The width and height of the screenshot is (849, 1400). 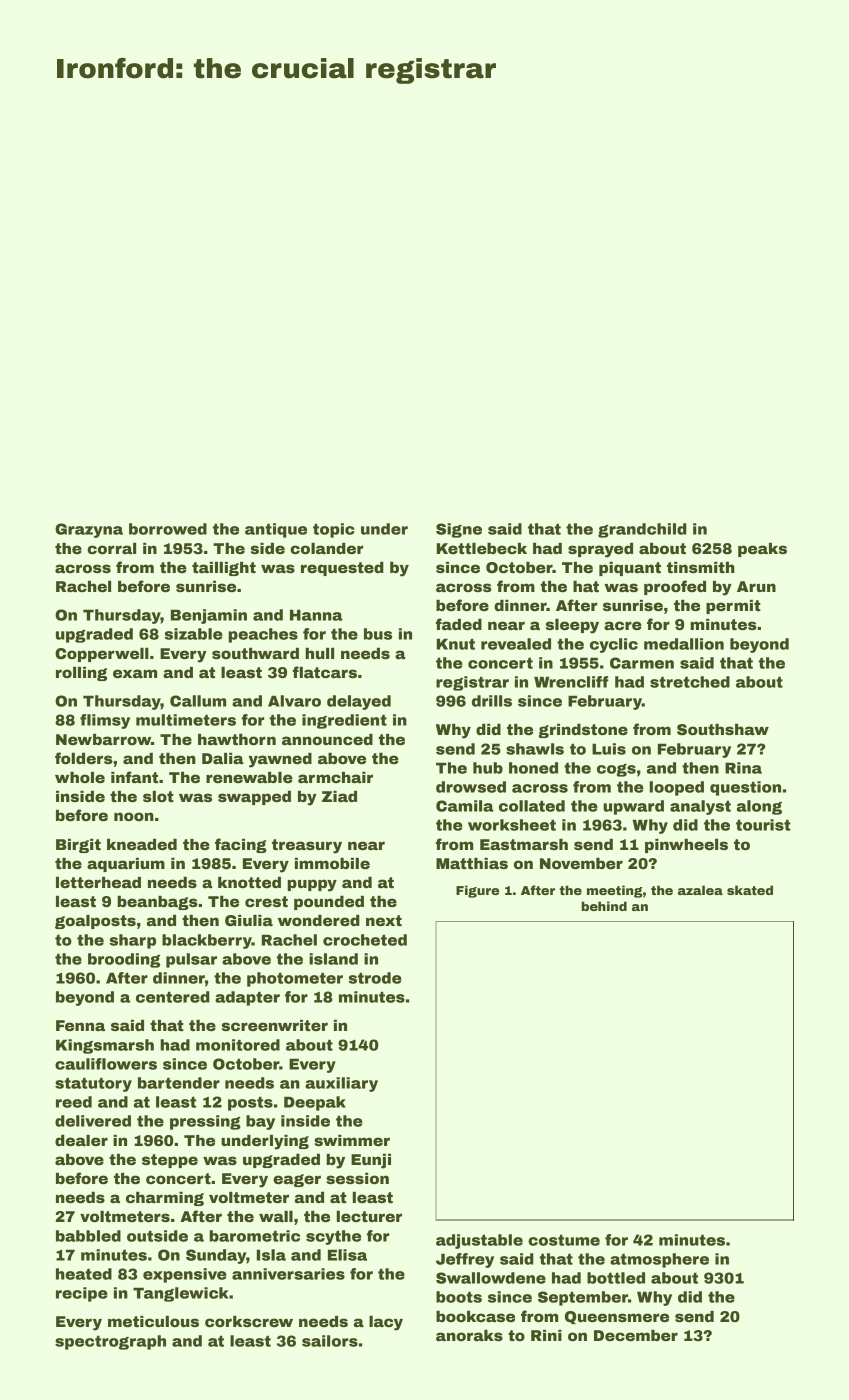 What do you see at coordinates (330, 1341) in the screenshot?
I see `sailors` at bounding box center [330, 1341].
